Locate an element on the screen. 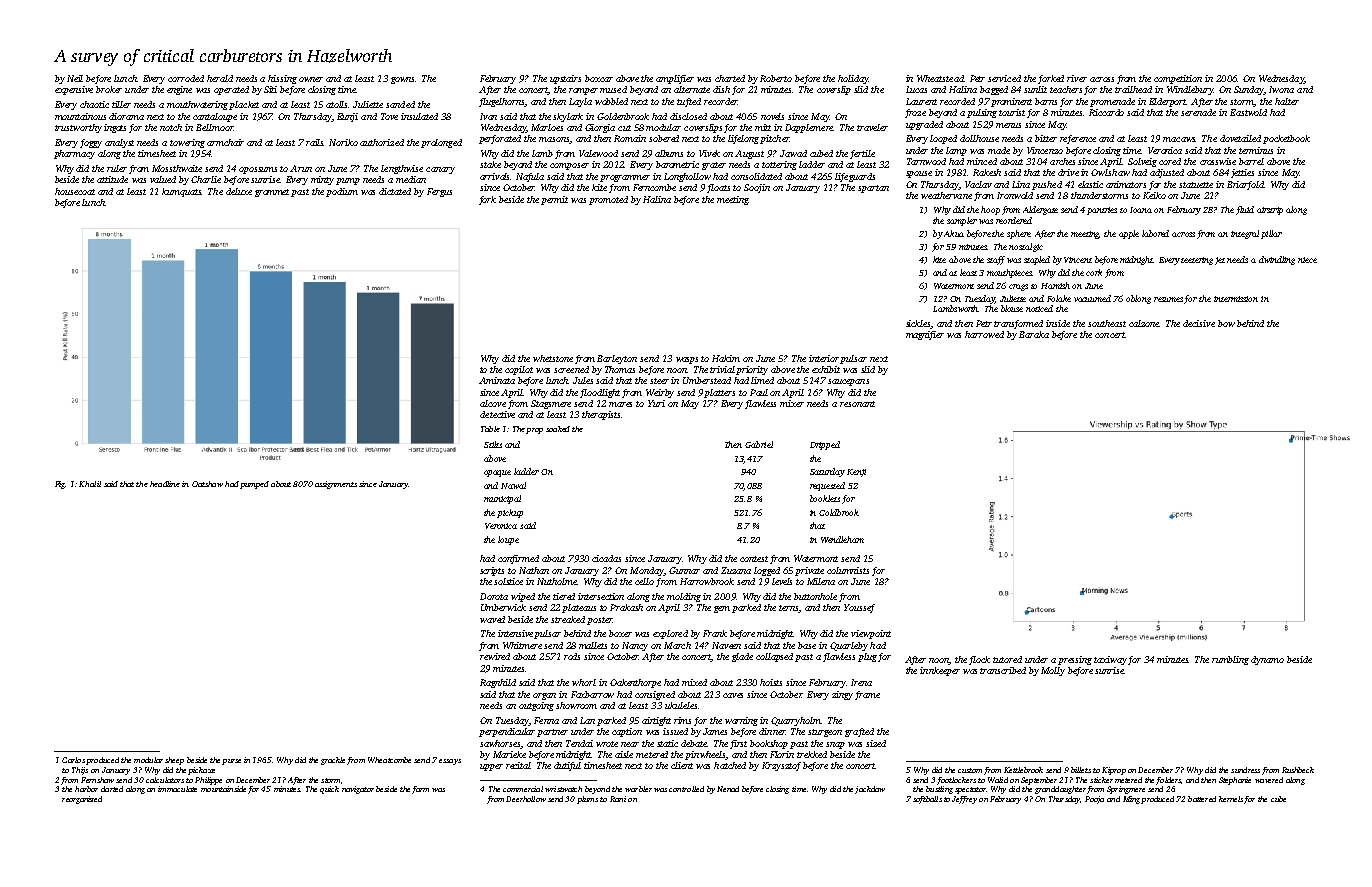 The image size is (1372, 887). darted is located at coordinates (112, 789).
